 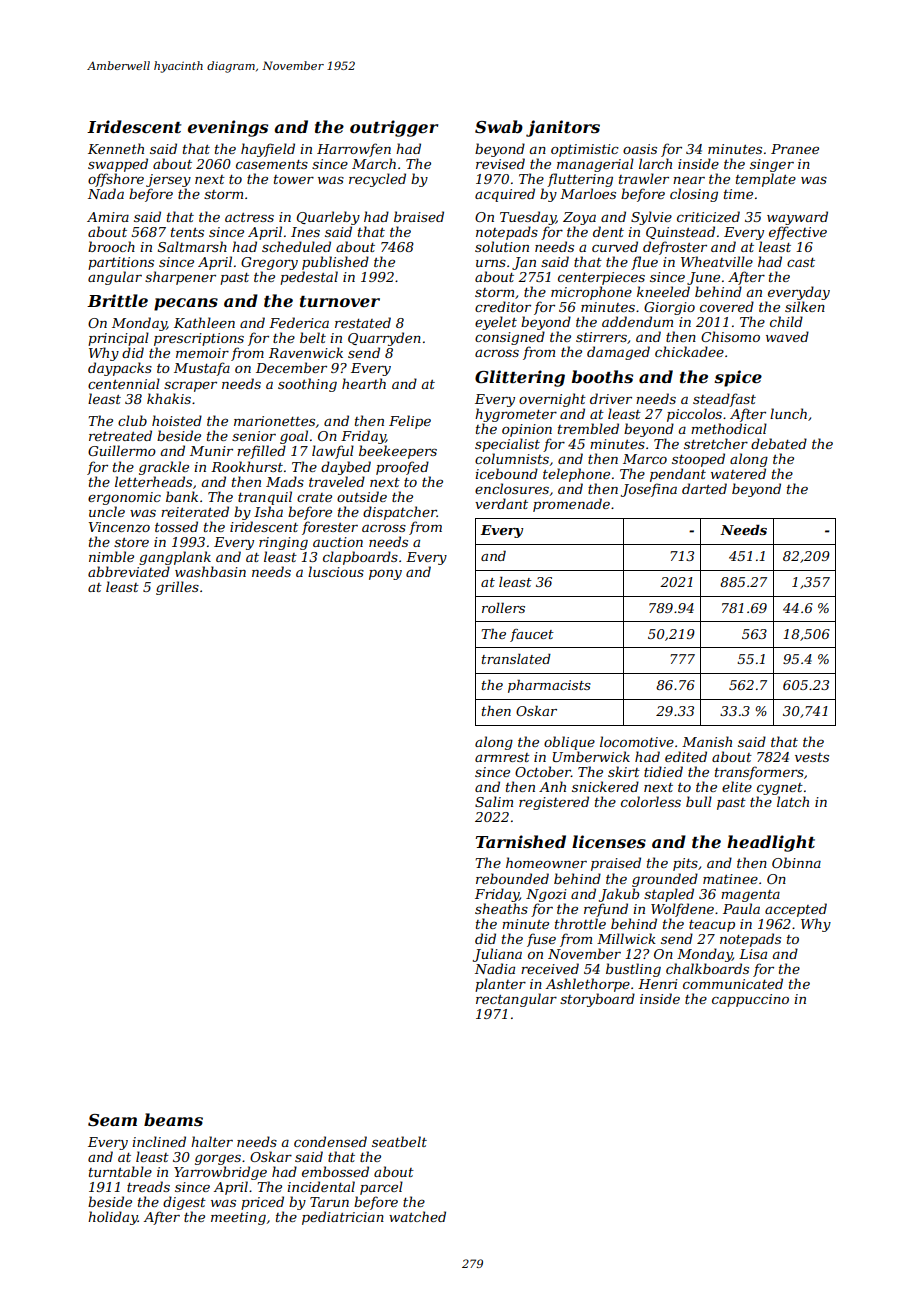 I want to click on Munir, so click(x=211, y=451).
